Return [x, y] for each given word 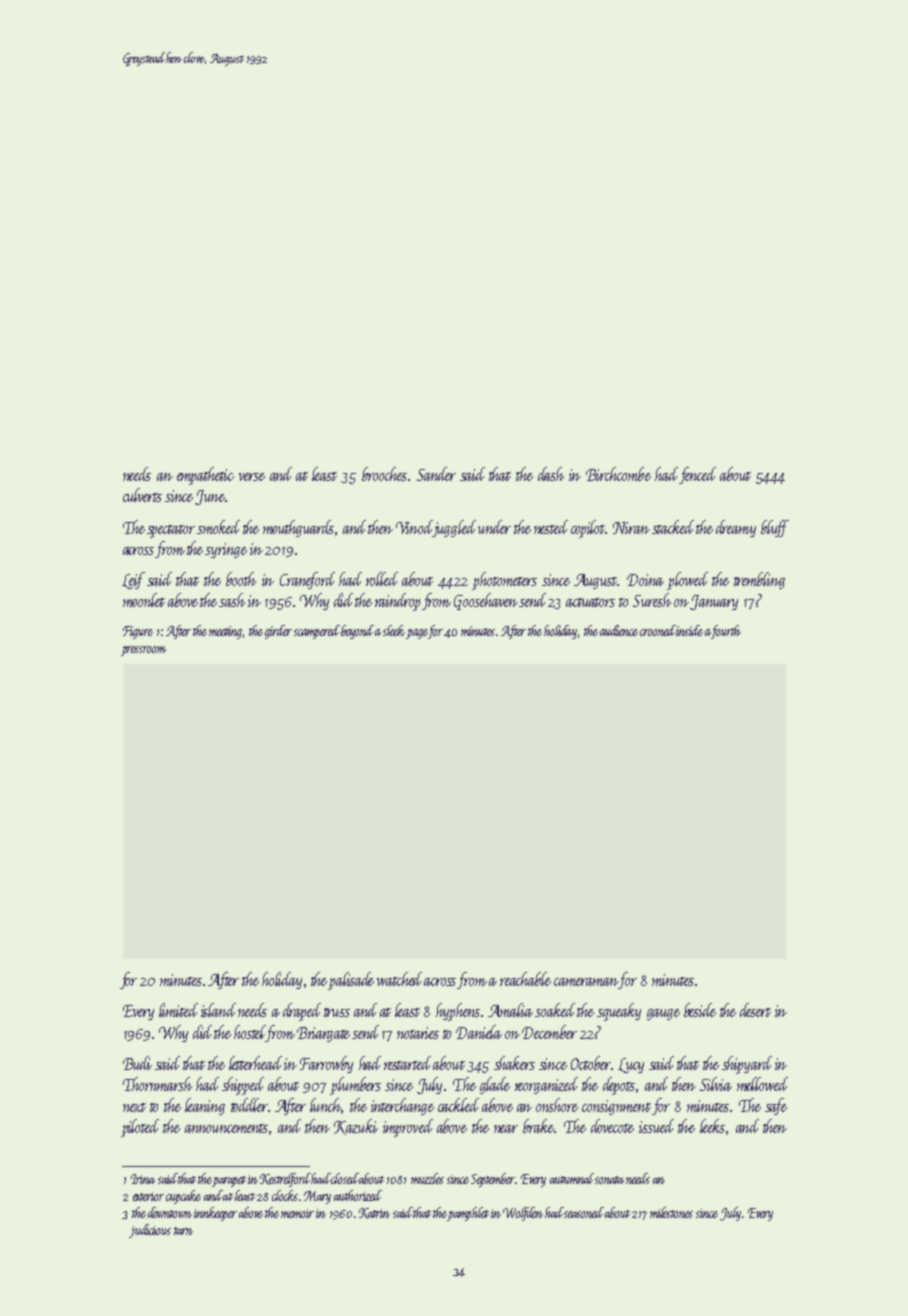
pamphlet [468, 1214]
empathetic [205, 476]
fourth [726, 632]
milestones [671, 1212]
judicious [150, 1231]
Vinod [414, 527]
